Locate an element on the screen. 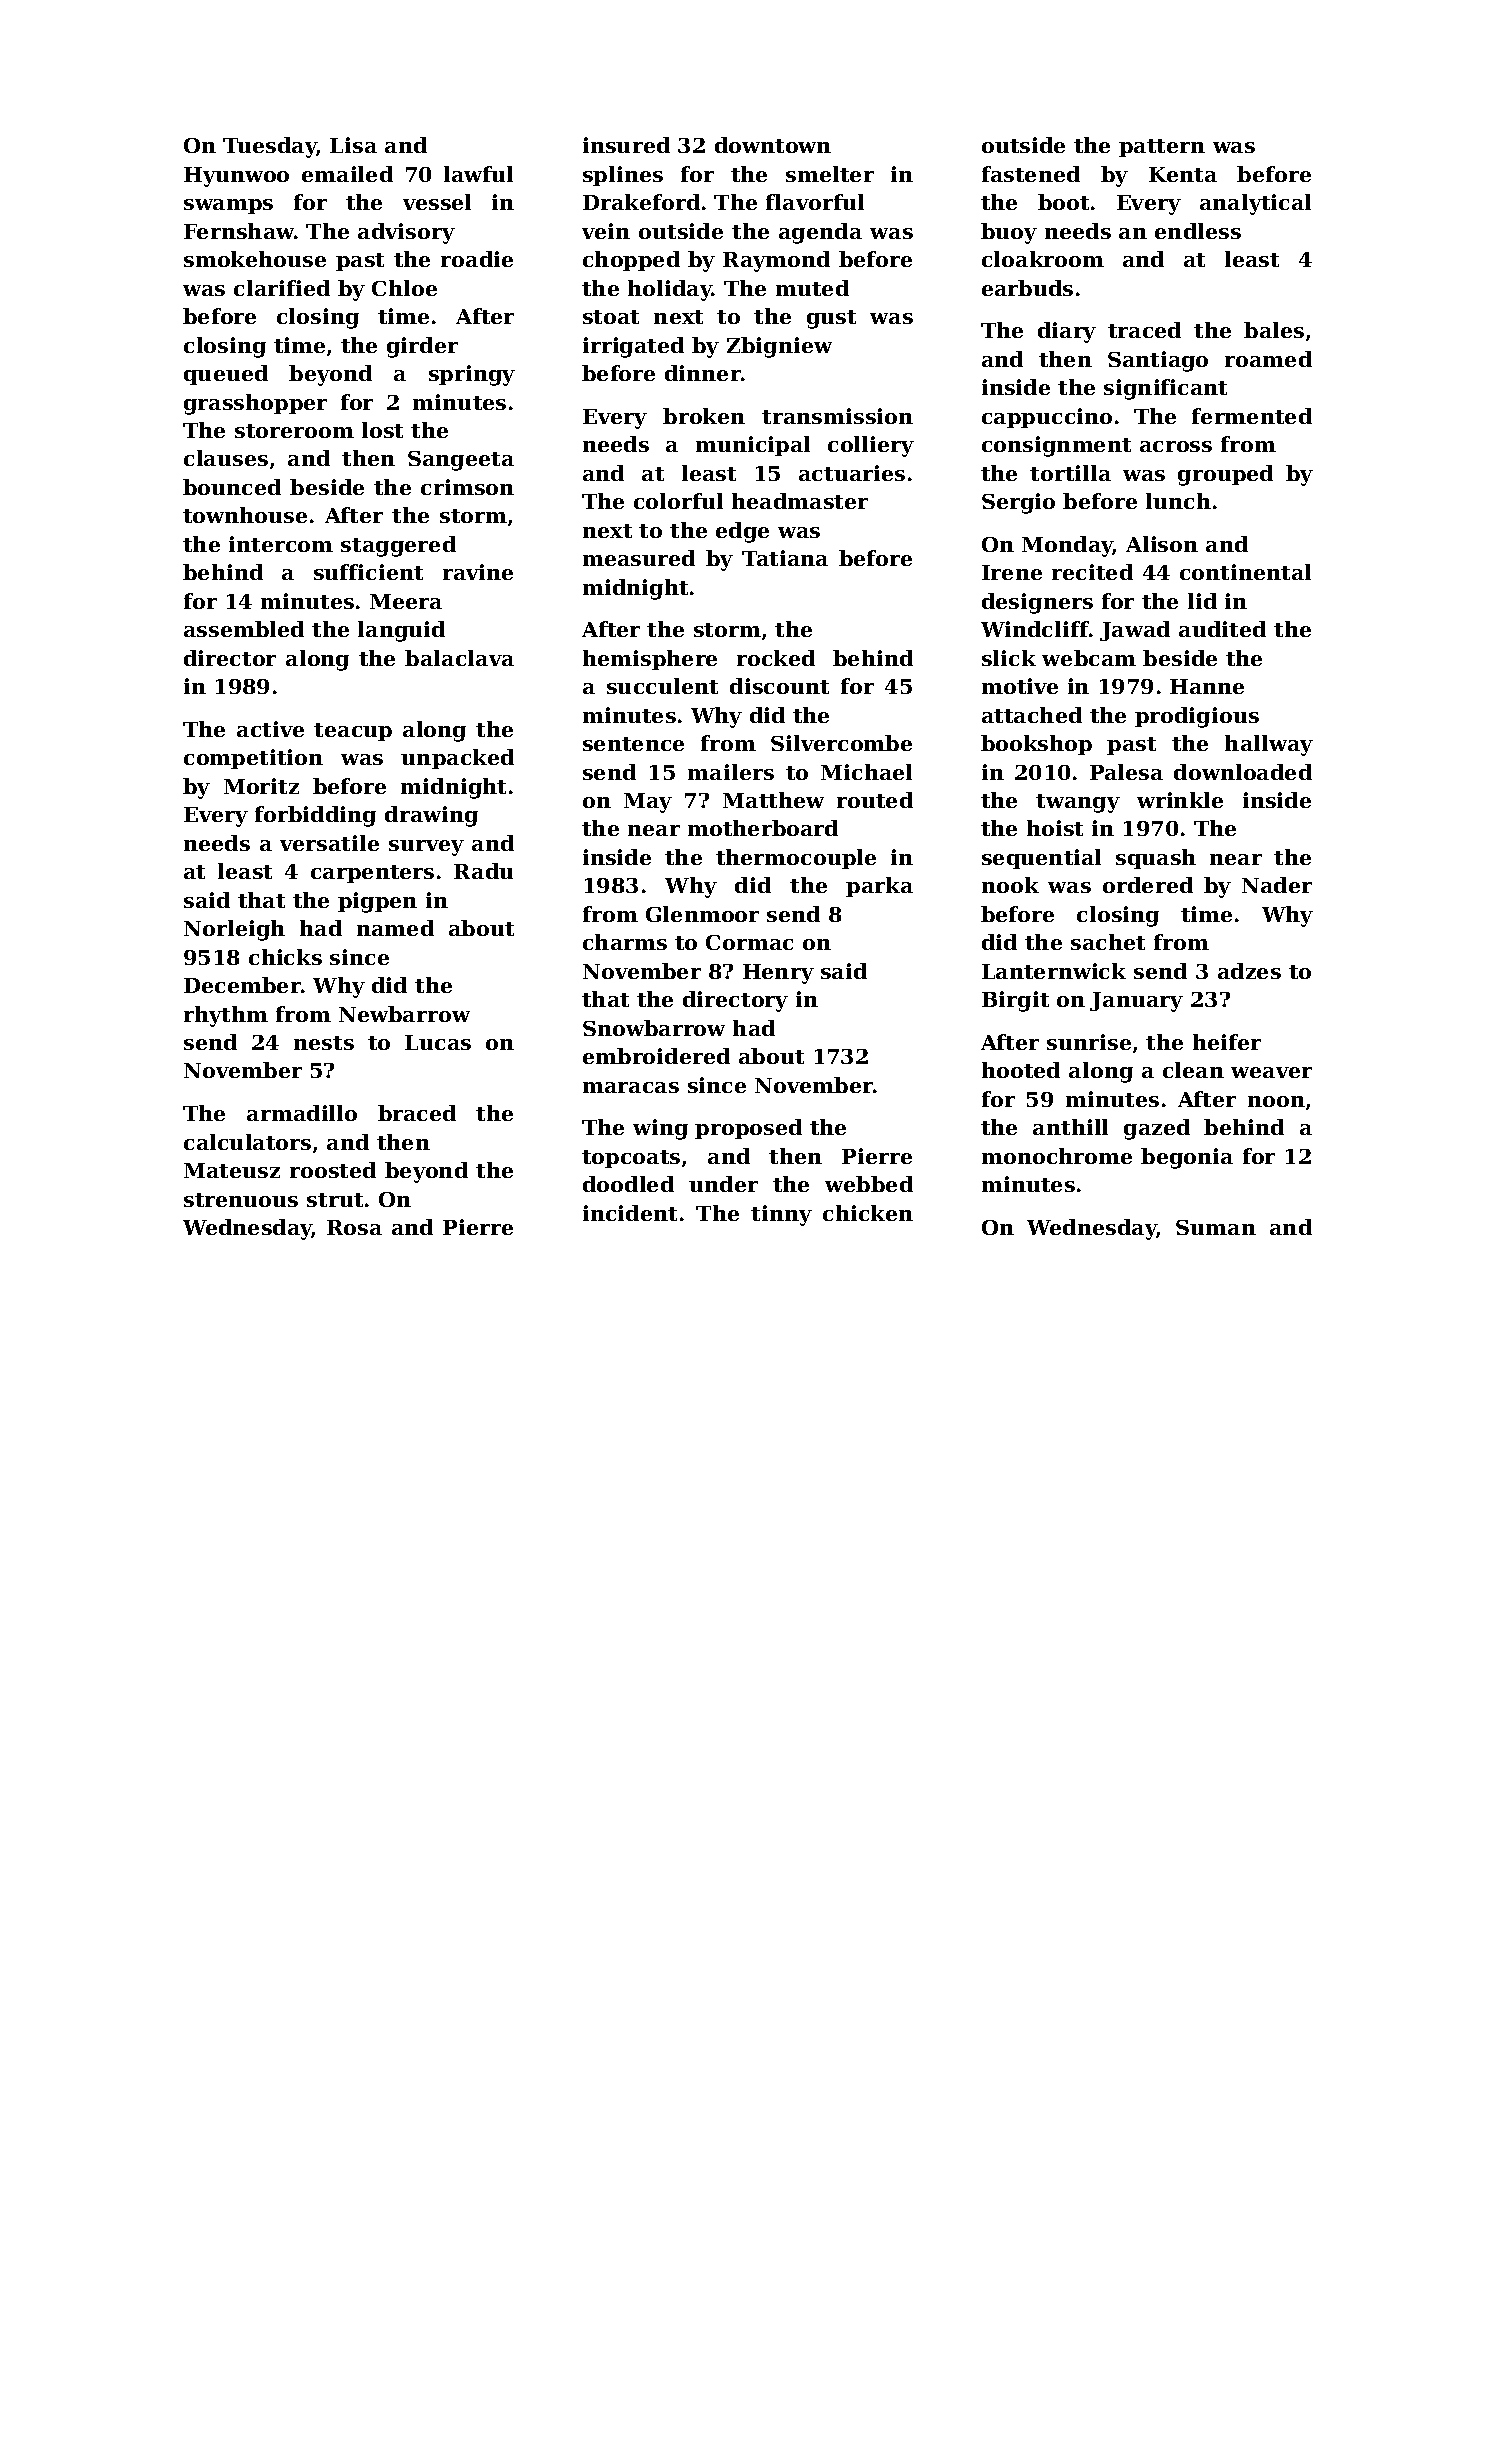  versatile is located at coordinates (329, 843).
